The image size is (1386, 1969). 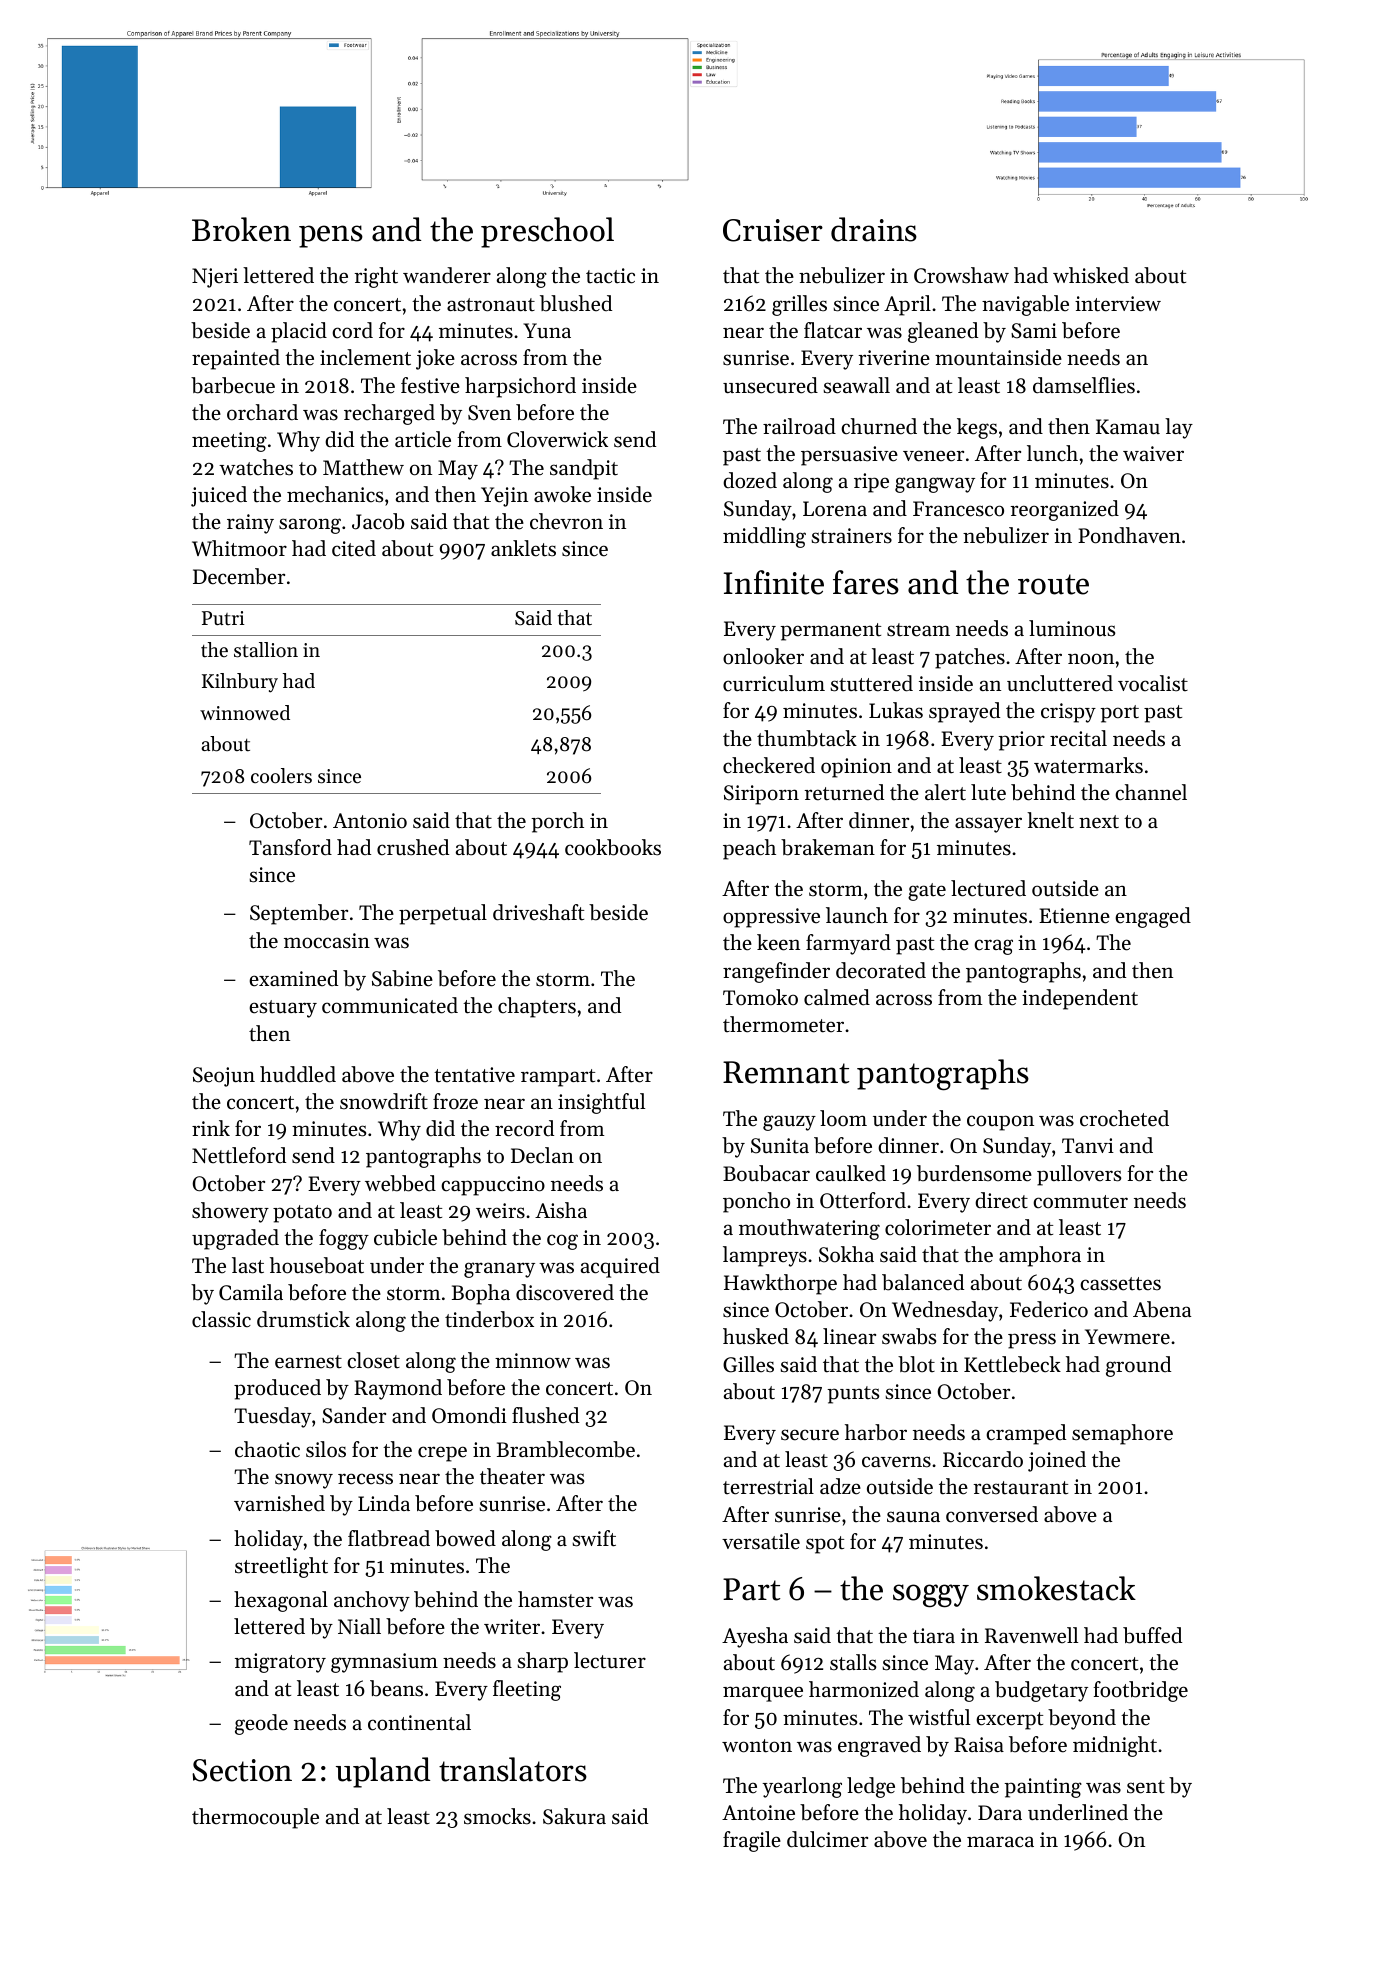 I want to click on chaotic, so click(x=267, y=1449).
